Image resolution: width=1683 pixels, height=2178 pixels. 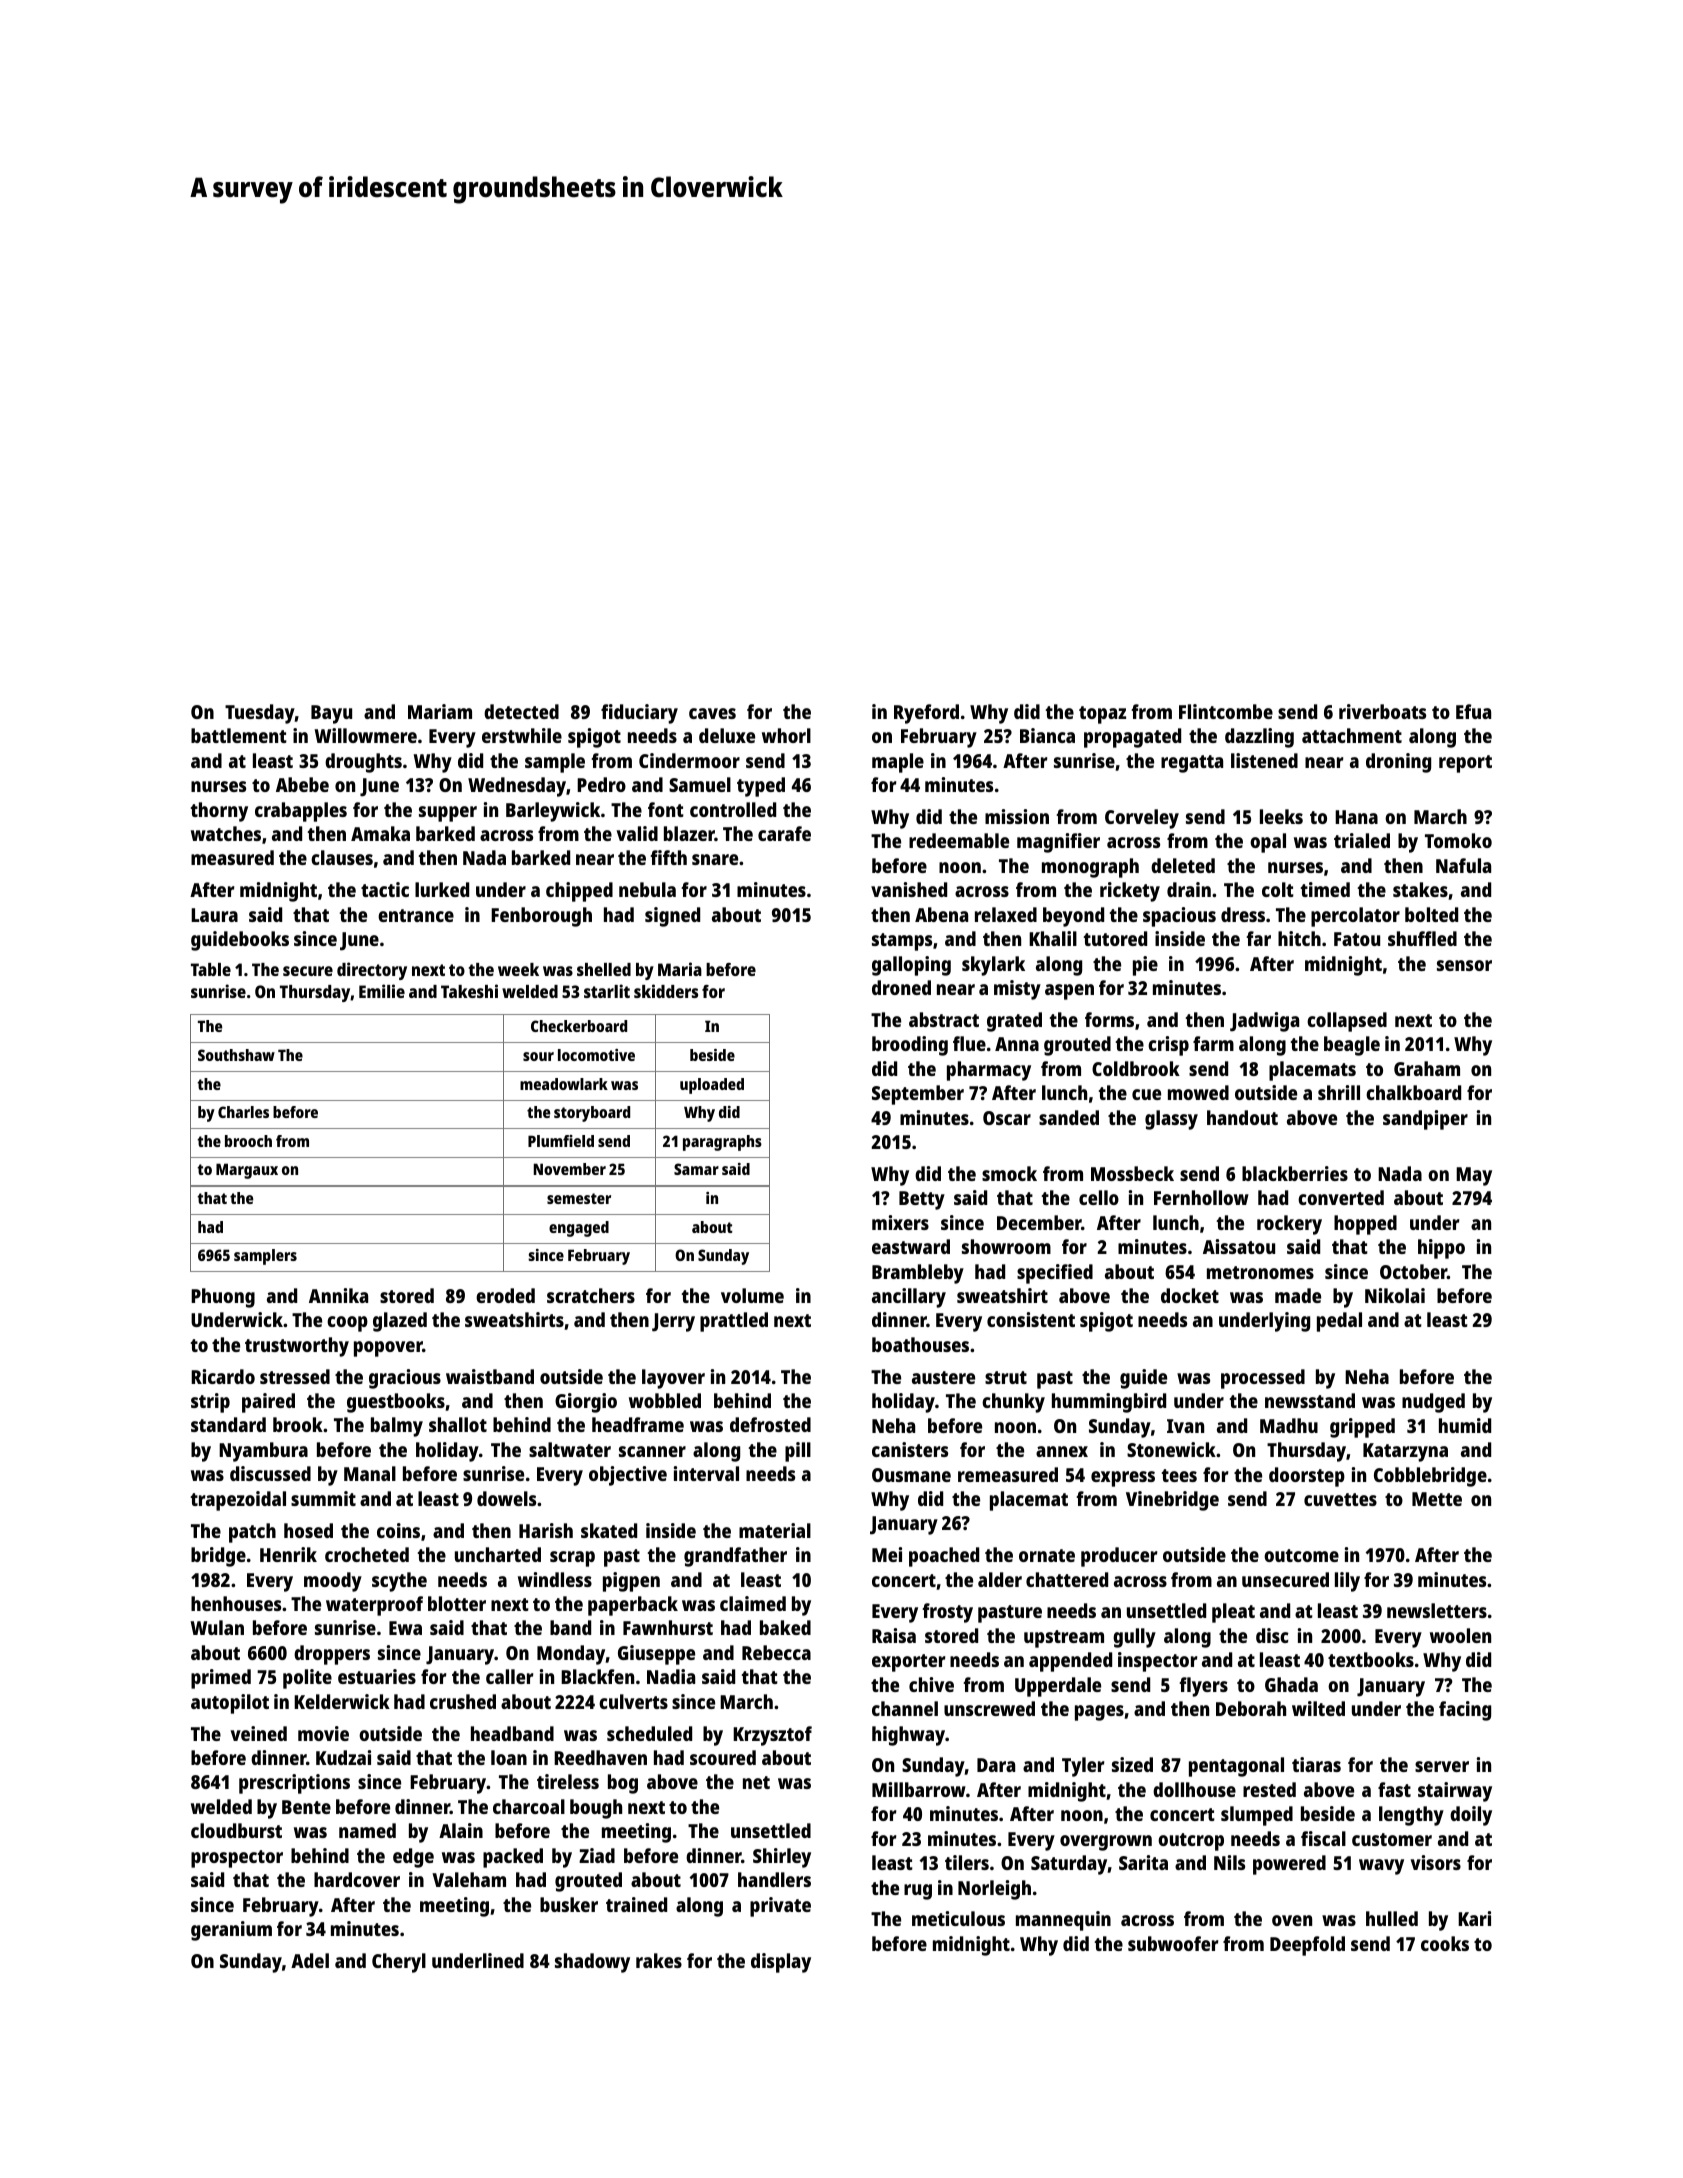 I want to click on Manal, so click(x=370, y=1473).
